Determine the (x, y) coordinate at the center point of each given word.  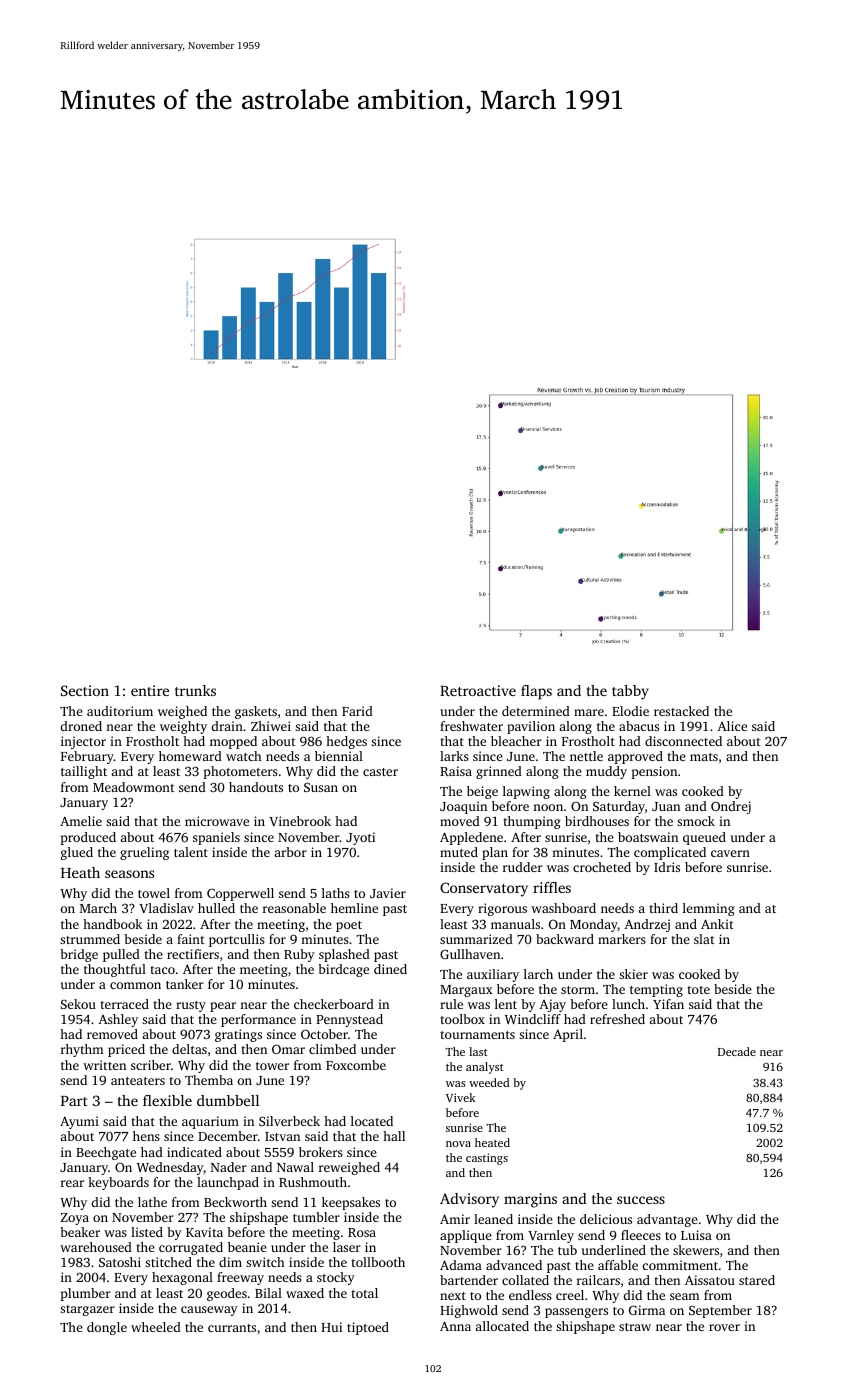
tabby (630, 692)
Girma (647, 1310)
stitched (168, 1262)
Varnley (551, 1236)
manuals (515, 924)
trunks (195, 690)
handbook (112, 924)
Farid (357, 711)
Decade (737, 1051)
